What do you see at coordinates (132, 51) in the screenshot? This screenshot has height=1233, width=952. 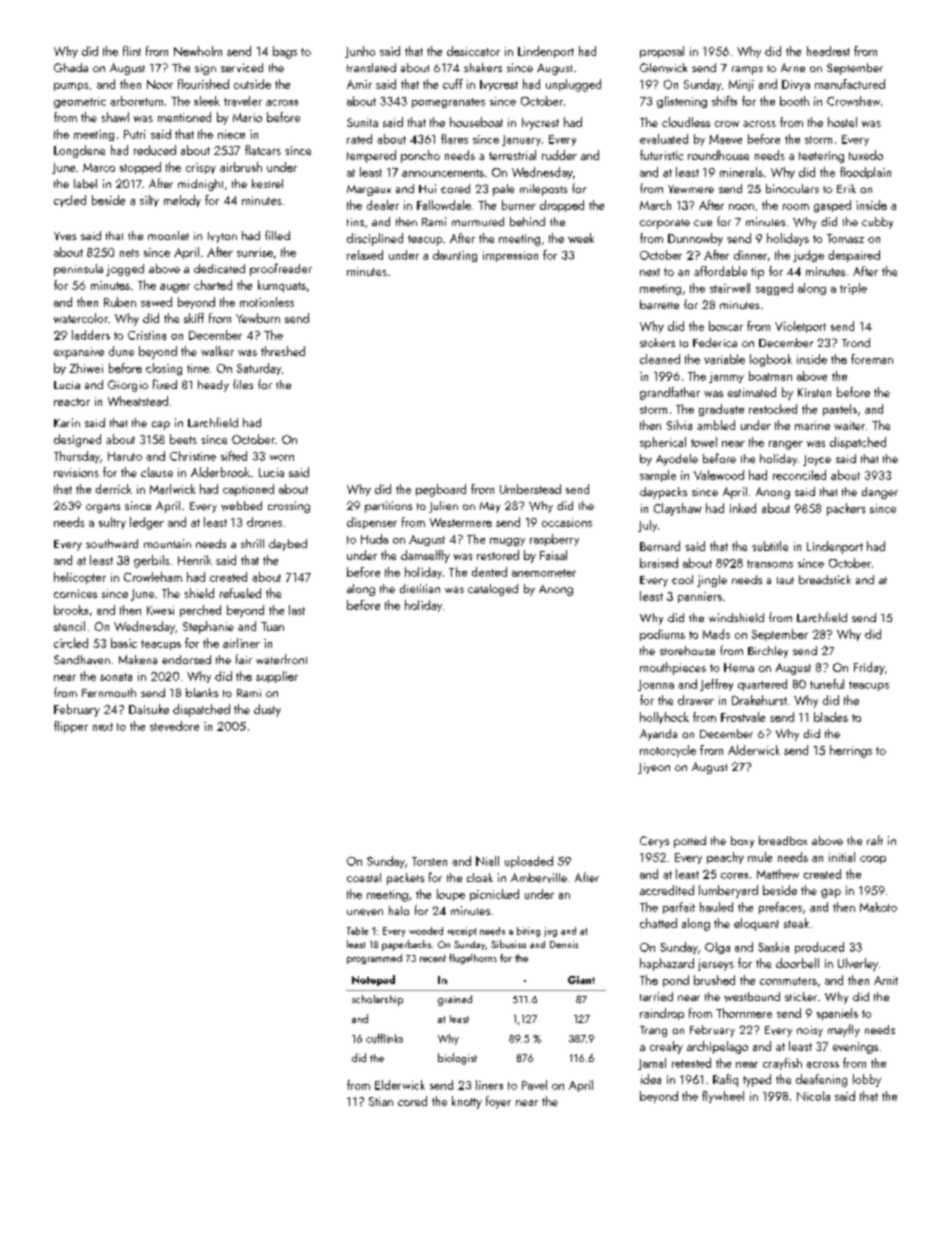 I see `flint` at bounding box center [132, 51].
